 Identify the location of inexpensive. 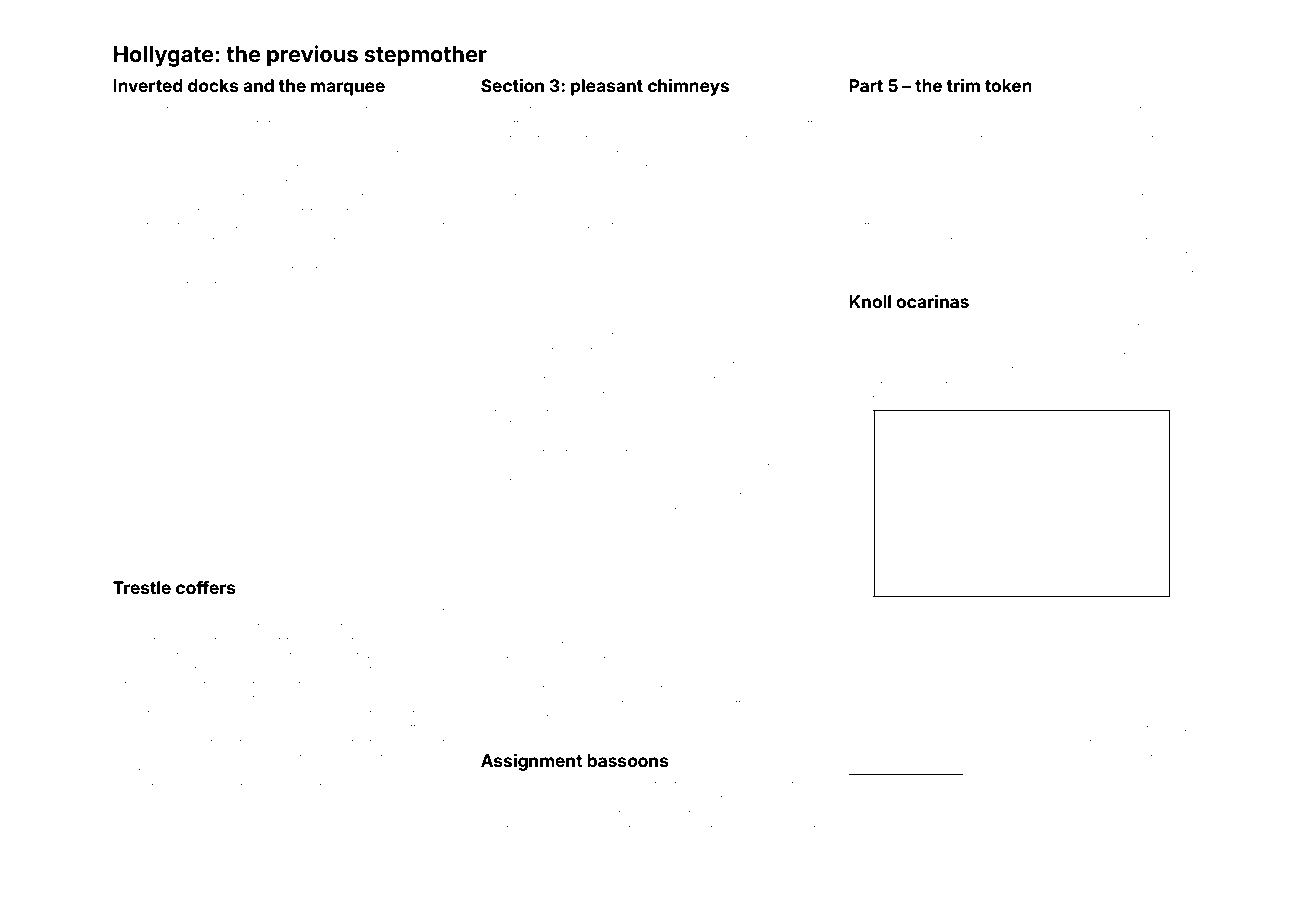
(244, 110).
